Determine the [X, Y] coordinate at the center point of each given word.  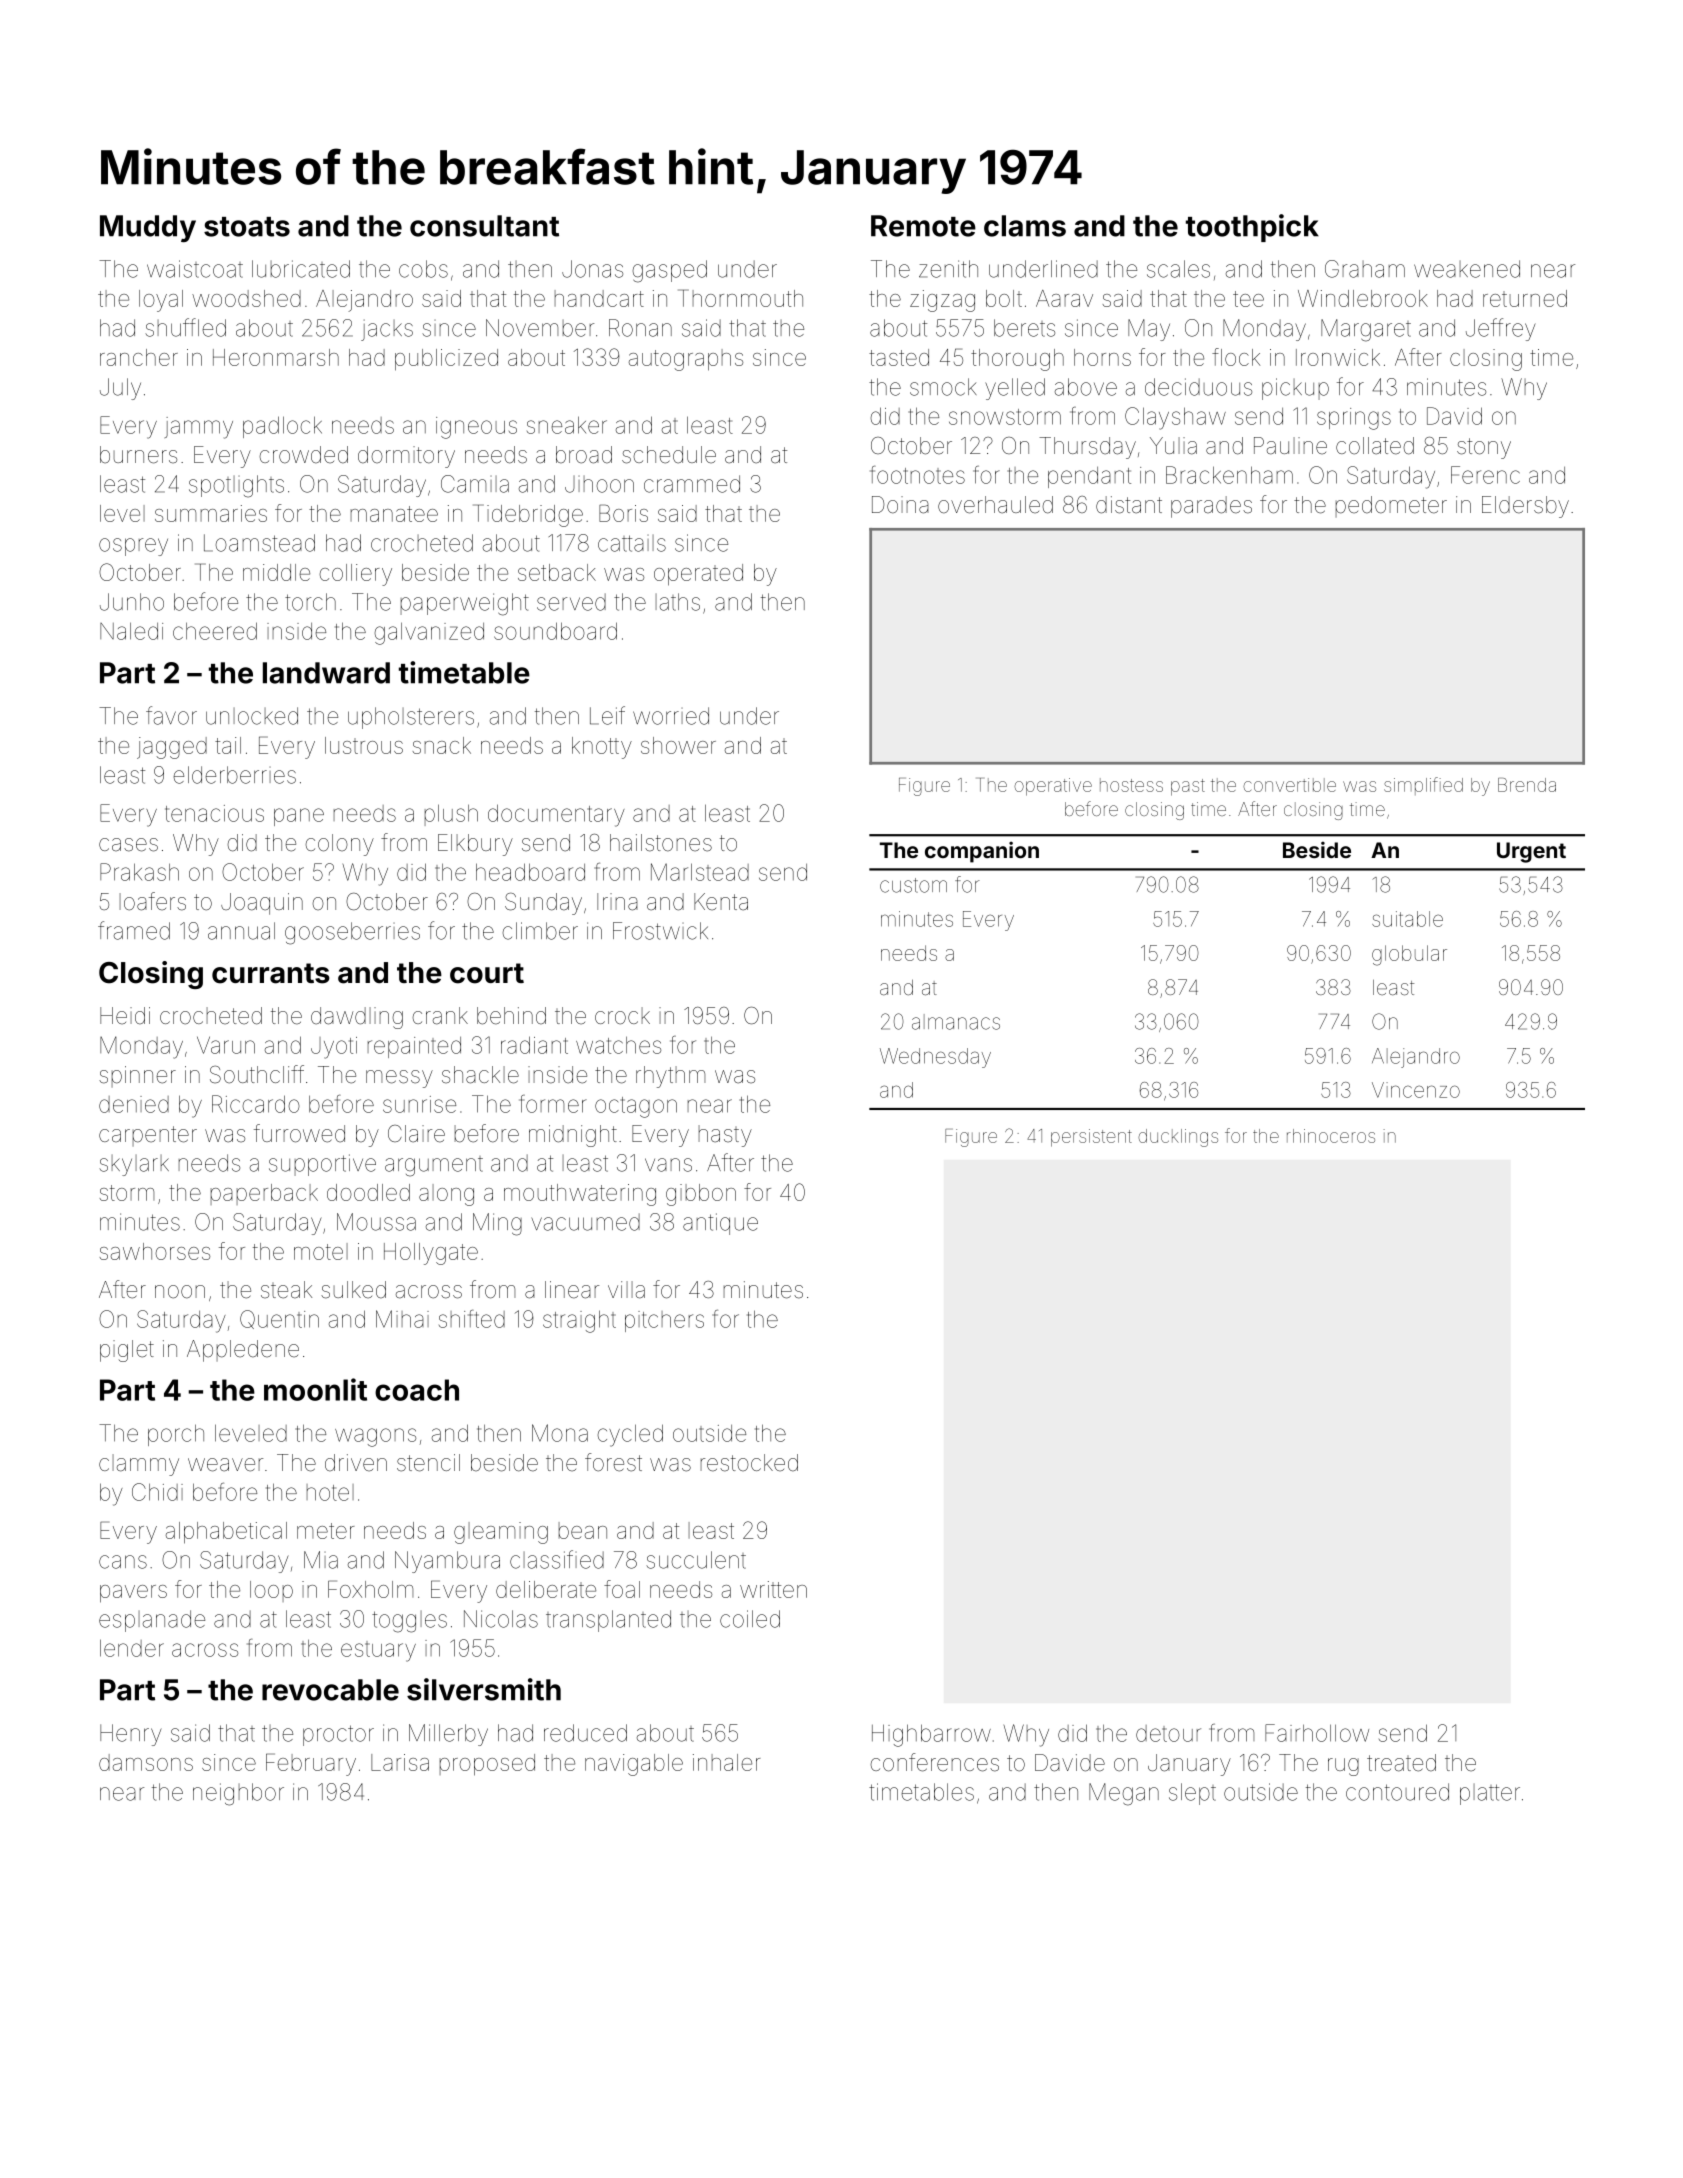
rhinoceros [1331, 1136]
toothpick [1252, 228]
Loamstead [259, 543]
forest [613, 1462]
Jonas [592, 269]
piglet [127, 1351]
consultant [484, 226]
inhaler [727, 1762]
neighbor [238, 1794]
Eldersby [1525, 507]
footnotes [917, 474]
